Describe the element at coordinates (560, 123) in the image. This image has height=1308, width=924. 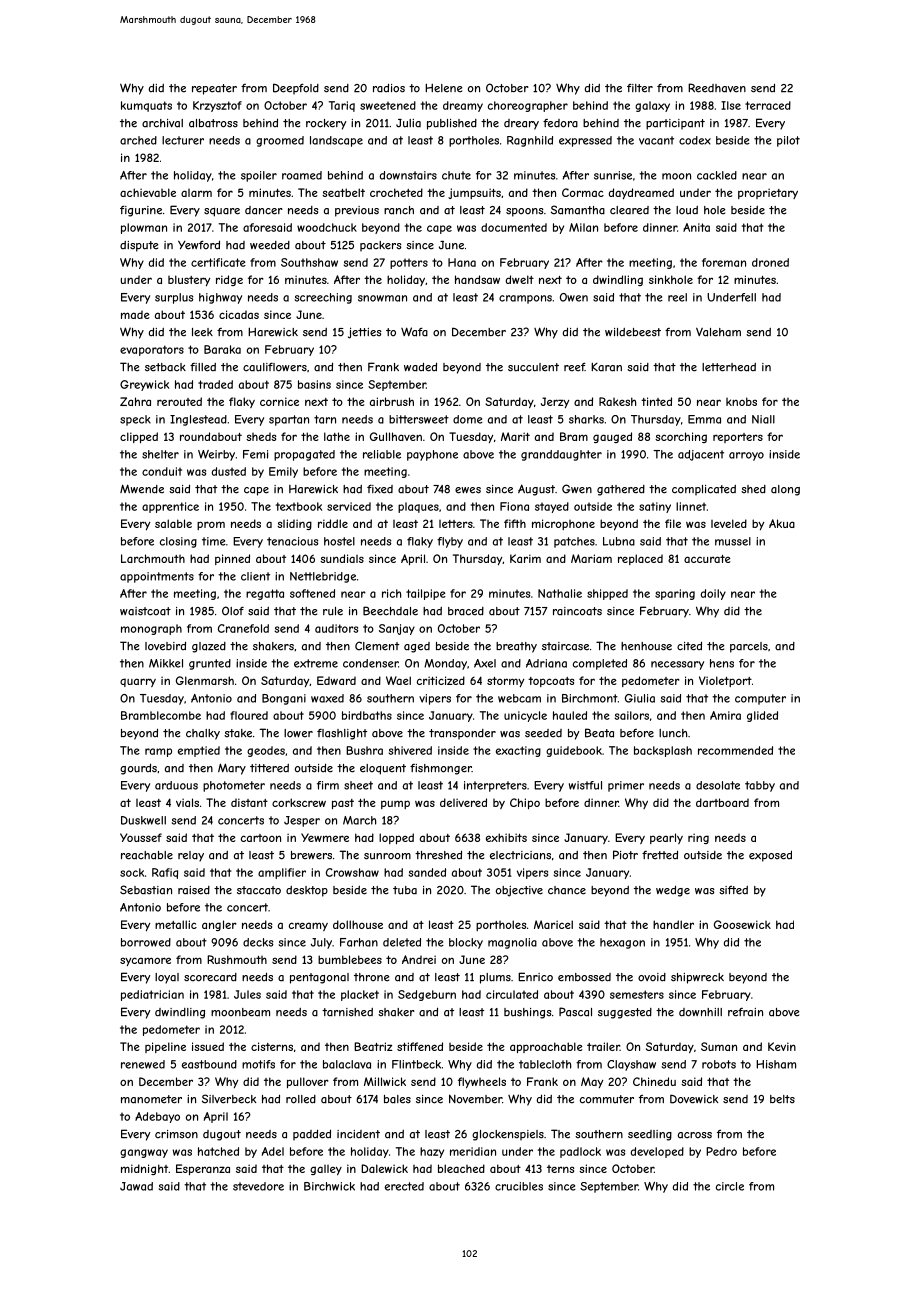
I see `fedora` at that location.
